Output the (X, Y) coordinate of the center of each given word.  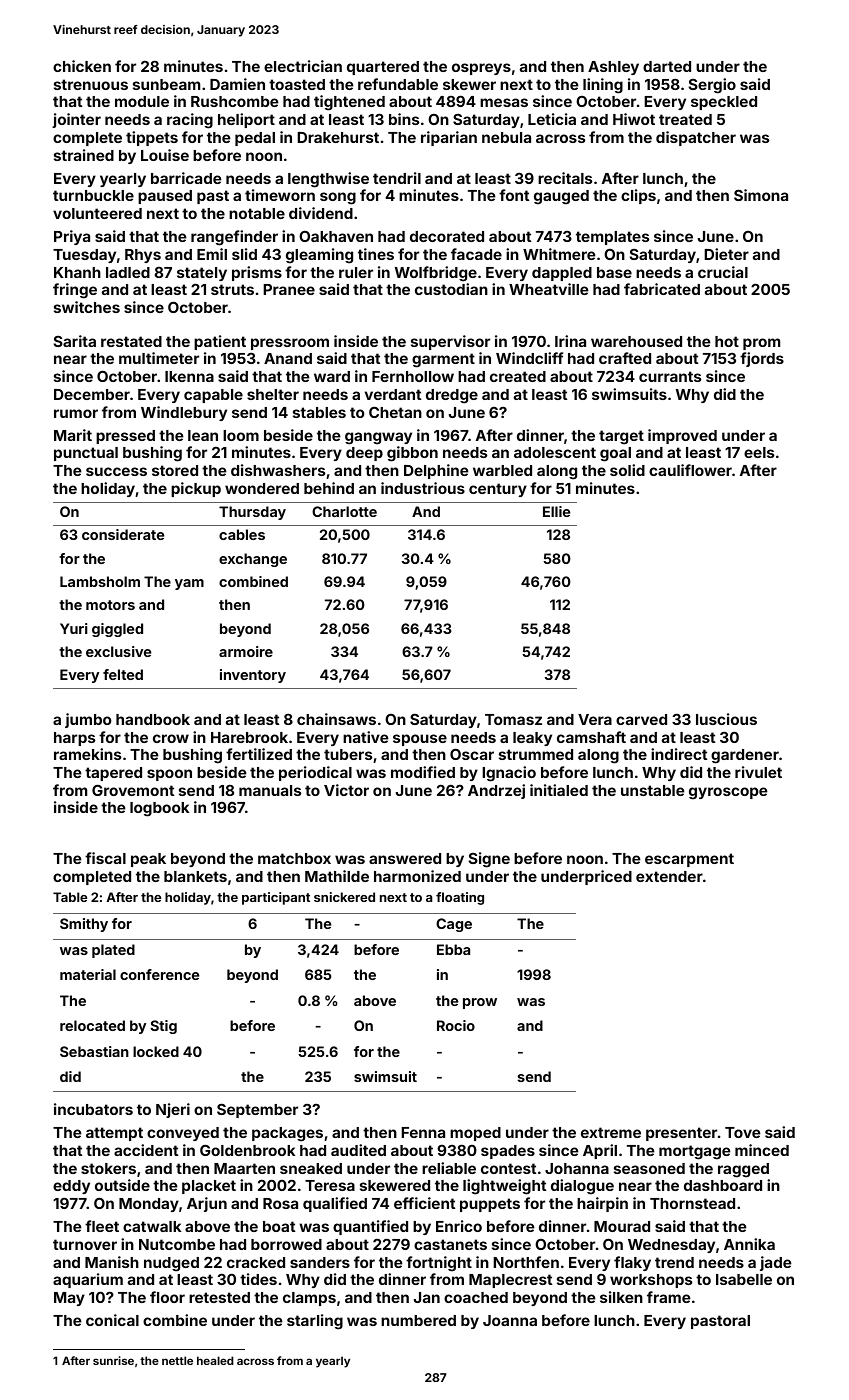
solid (627, 470)
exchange (253, 560)
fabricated (662, 289)
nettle (177, 1360)
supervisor (450, 342)
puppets (490, 1205)
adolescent (555, 452)
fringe (75, 291)
